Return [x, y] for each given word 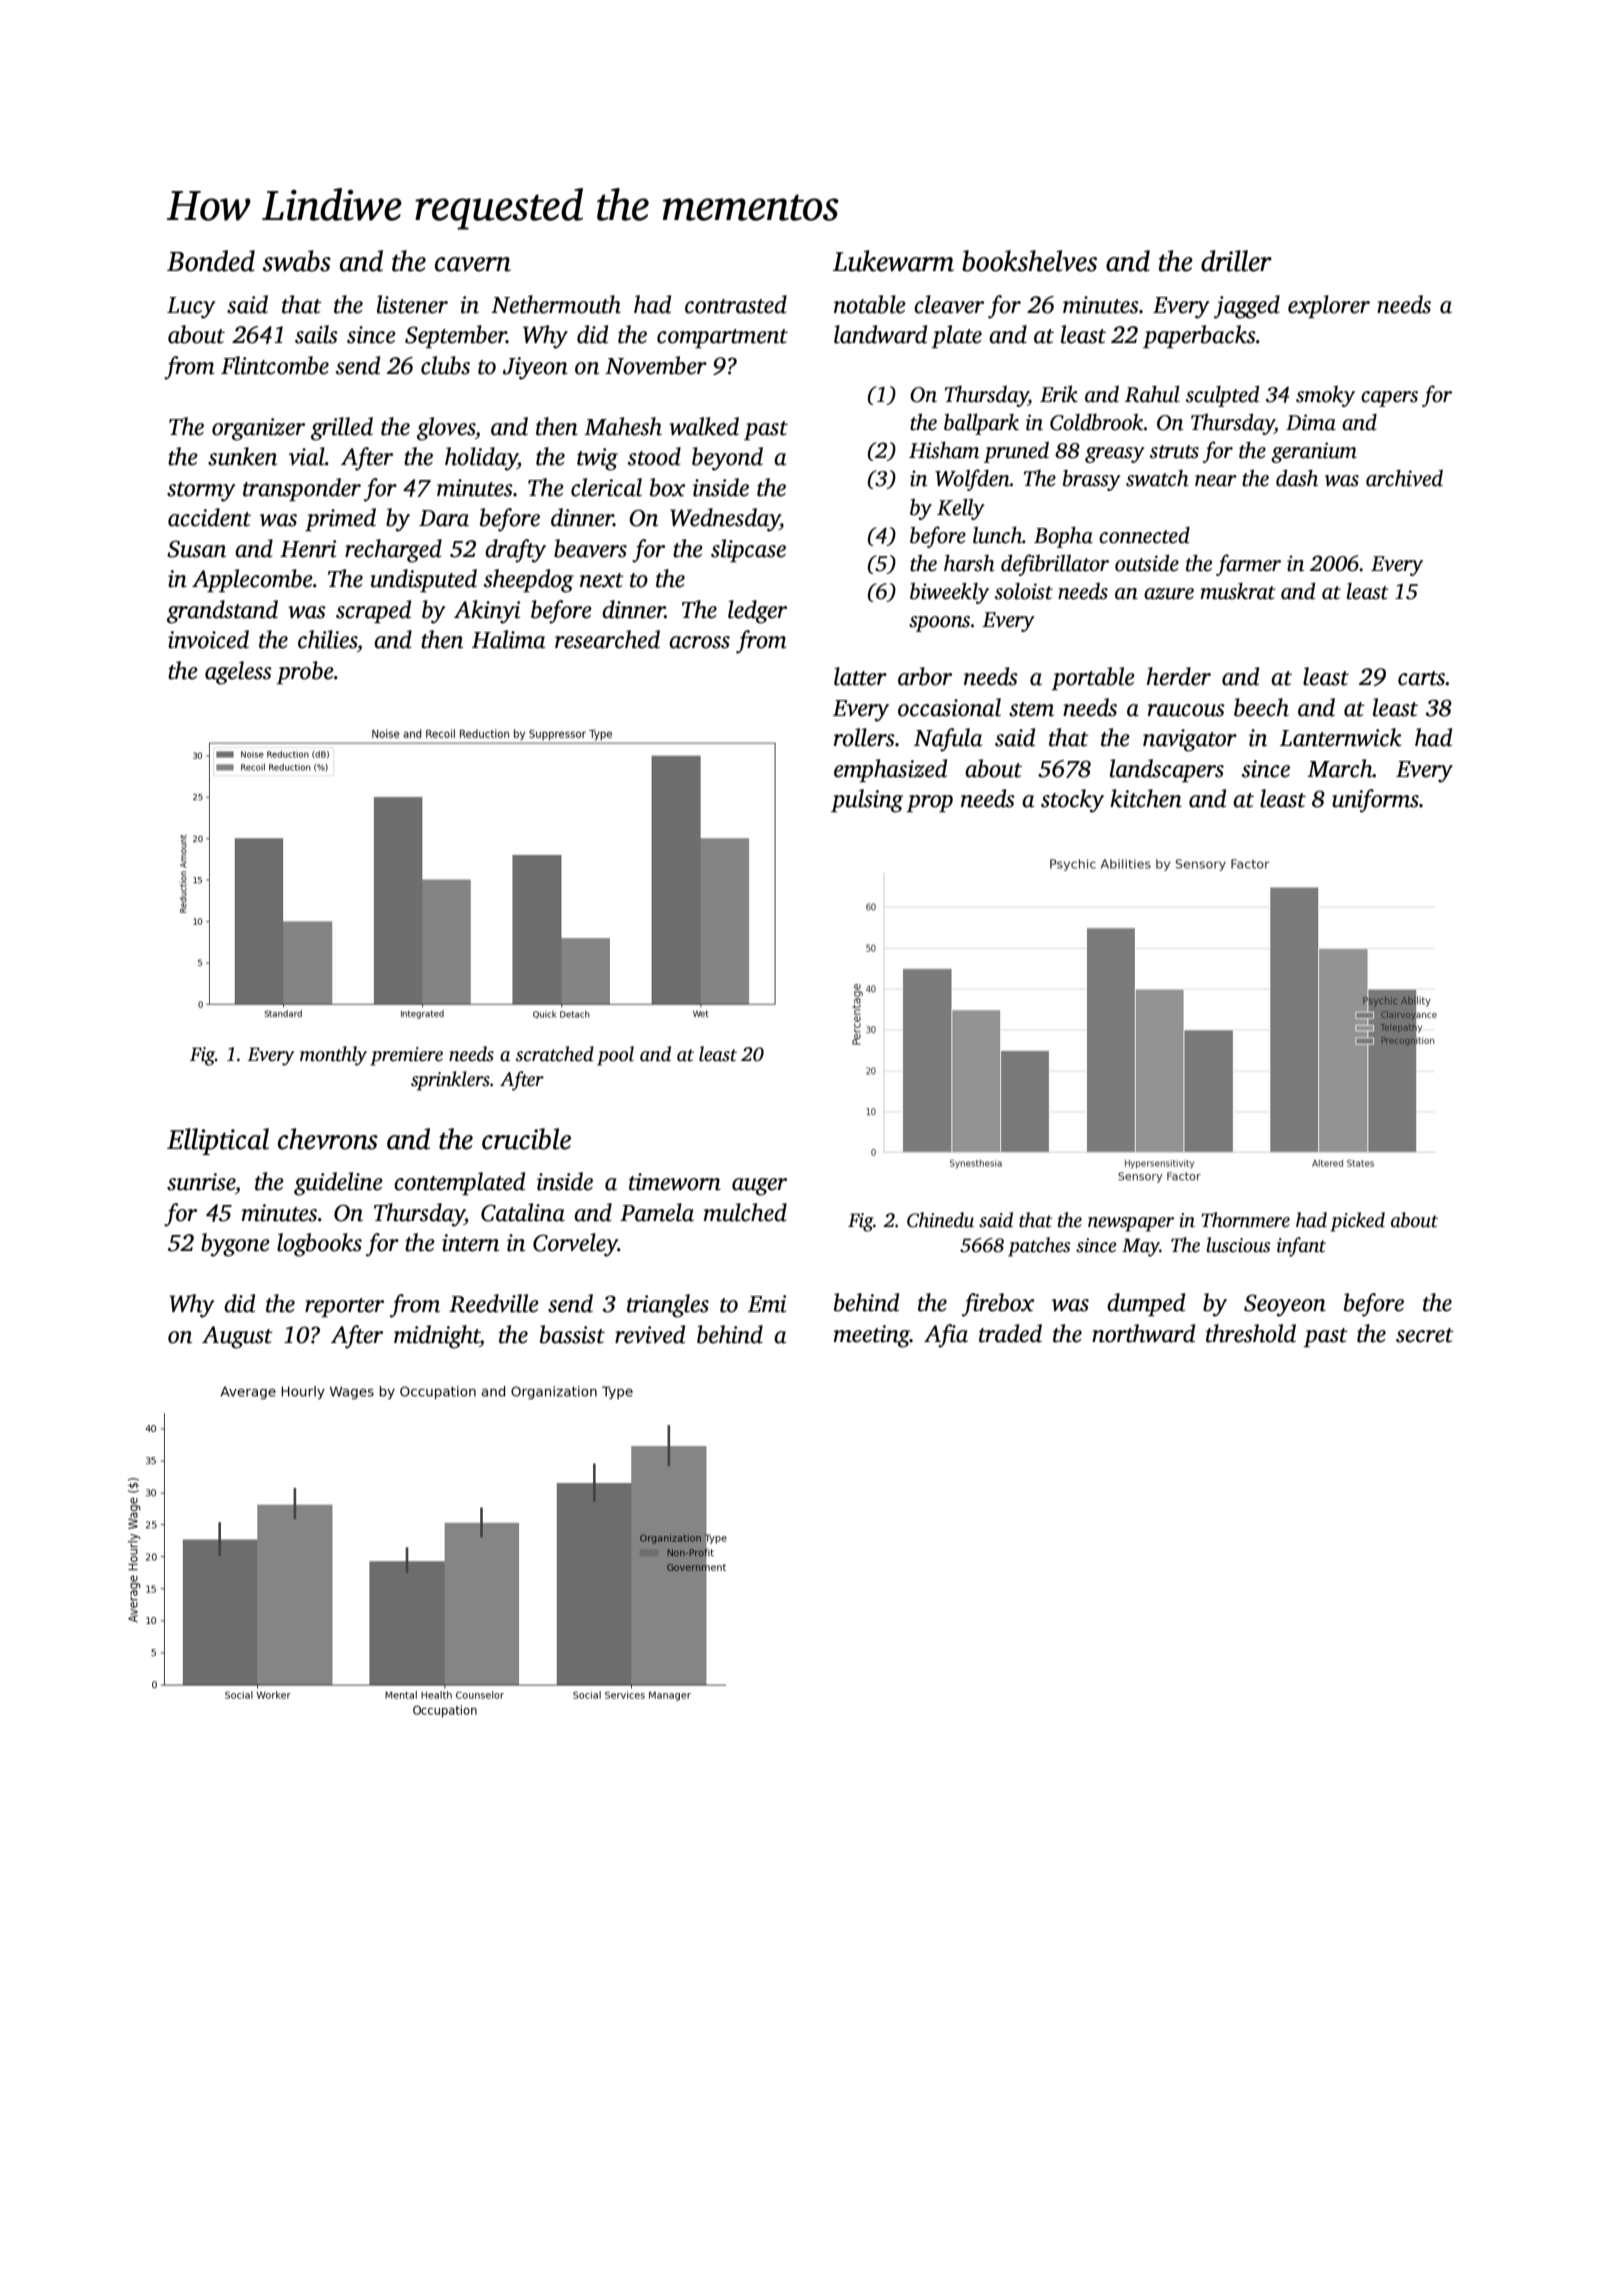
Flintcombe [275, 365]
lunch [997, 535]
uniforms [1375, 801]
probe [305, 672]
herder [1179, 676]
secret [1425, 1335]
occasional [949, 707]
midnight [437, 1337]
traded [1010, 1333]
